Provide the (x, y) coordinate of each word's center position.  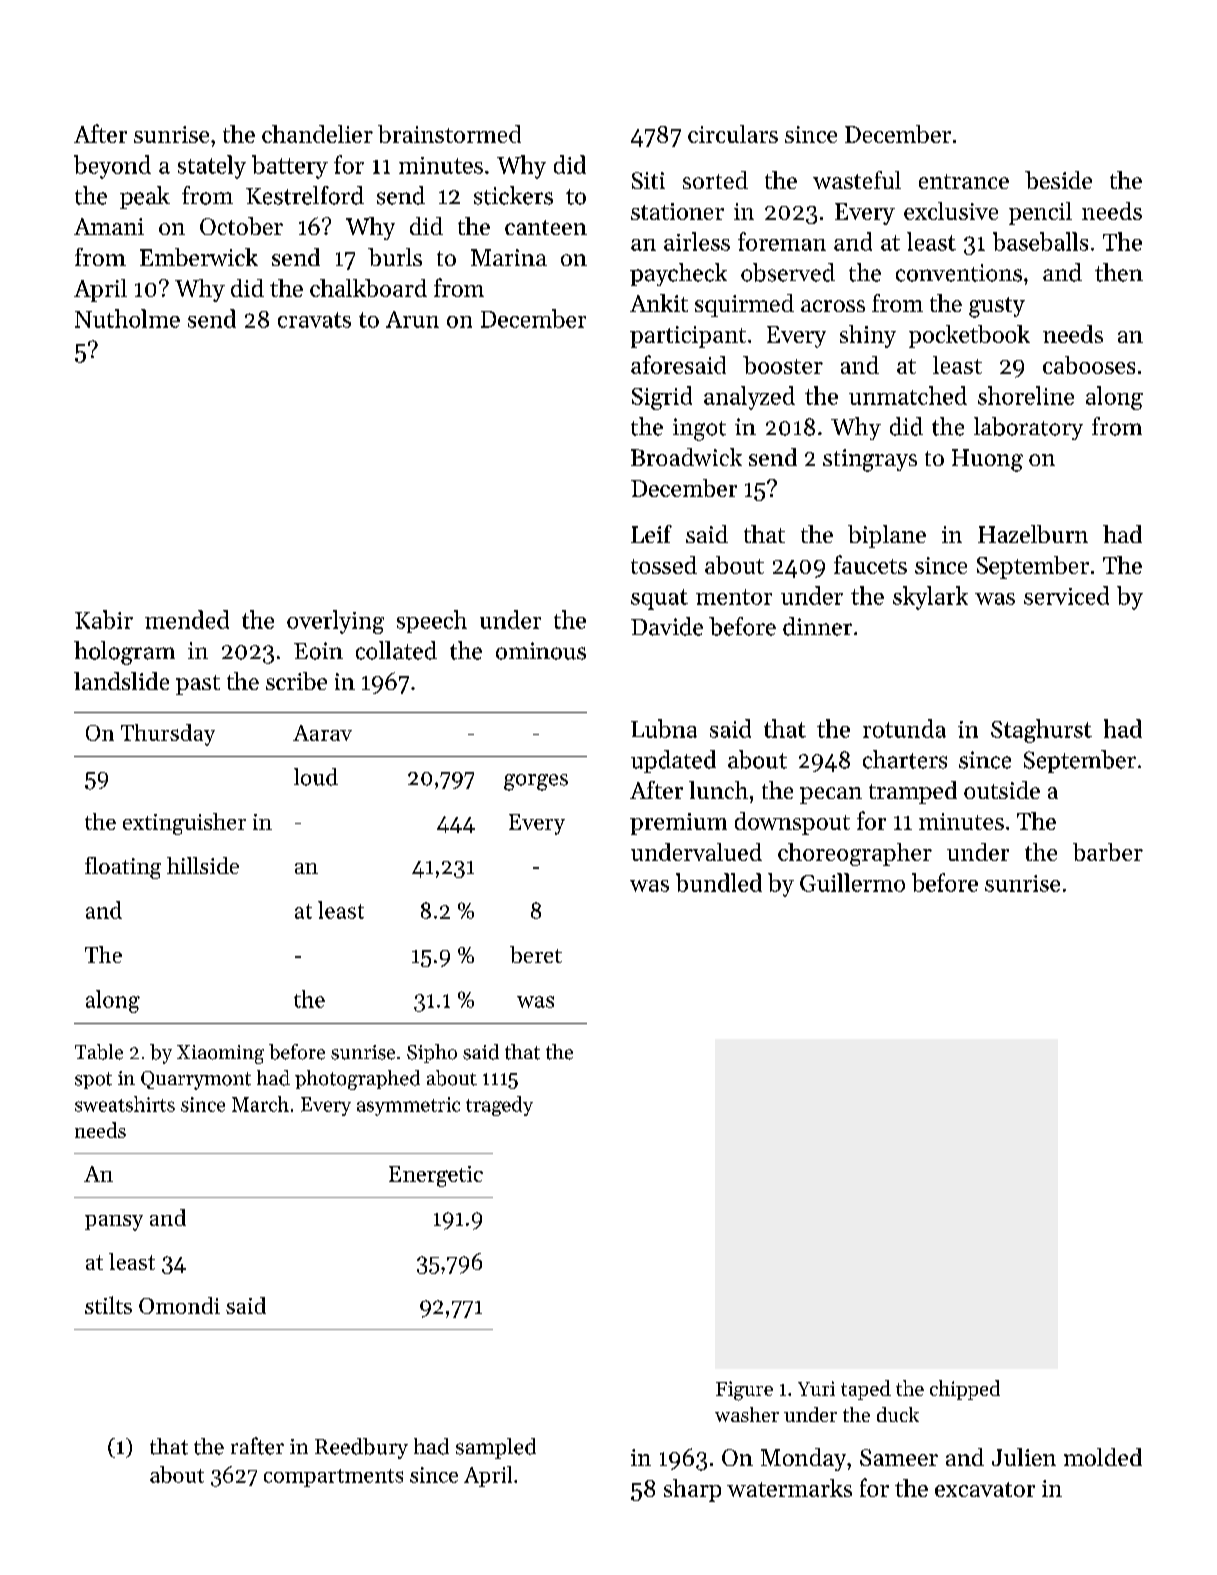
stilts (108, 1305)
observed (788, 272)
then (1119, 272)
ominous (541, 651)
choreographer (855, 854)
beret (536, 954)
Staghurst (1041, 731)
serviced (1066, 595)
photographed (357, 1080)
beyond (112, 167)
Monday (803, 1459)
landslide (121, 681)
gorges (536, 782)
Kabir (104, 619)
